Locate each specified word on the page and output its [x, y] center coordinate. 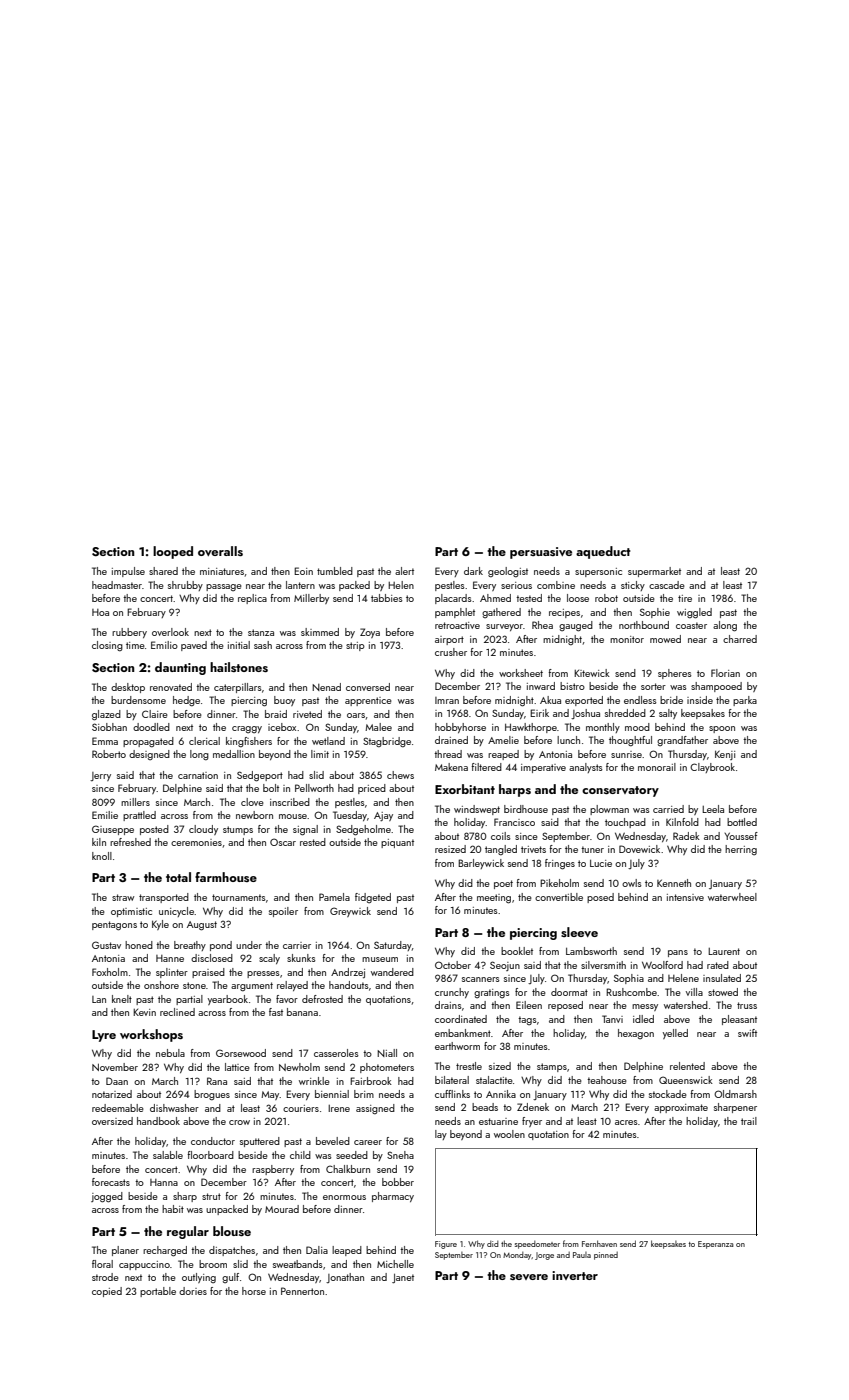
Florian [725, 673]
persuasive [541, 553]
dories [193, 1291]
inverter [575, 1275]
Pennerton [302, 1291]
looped [173, 552]
